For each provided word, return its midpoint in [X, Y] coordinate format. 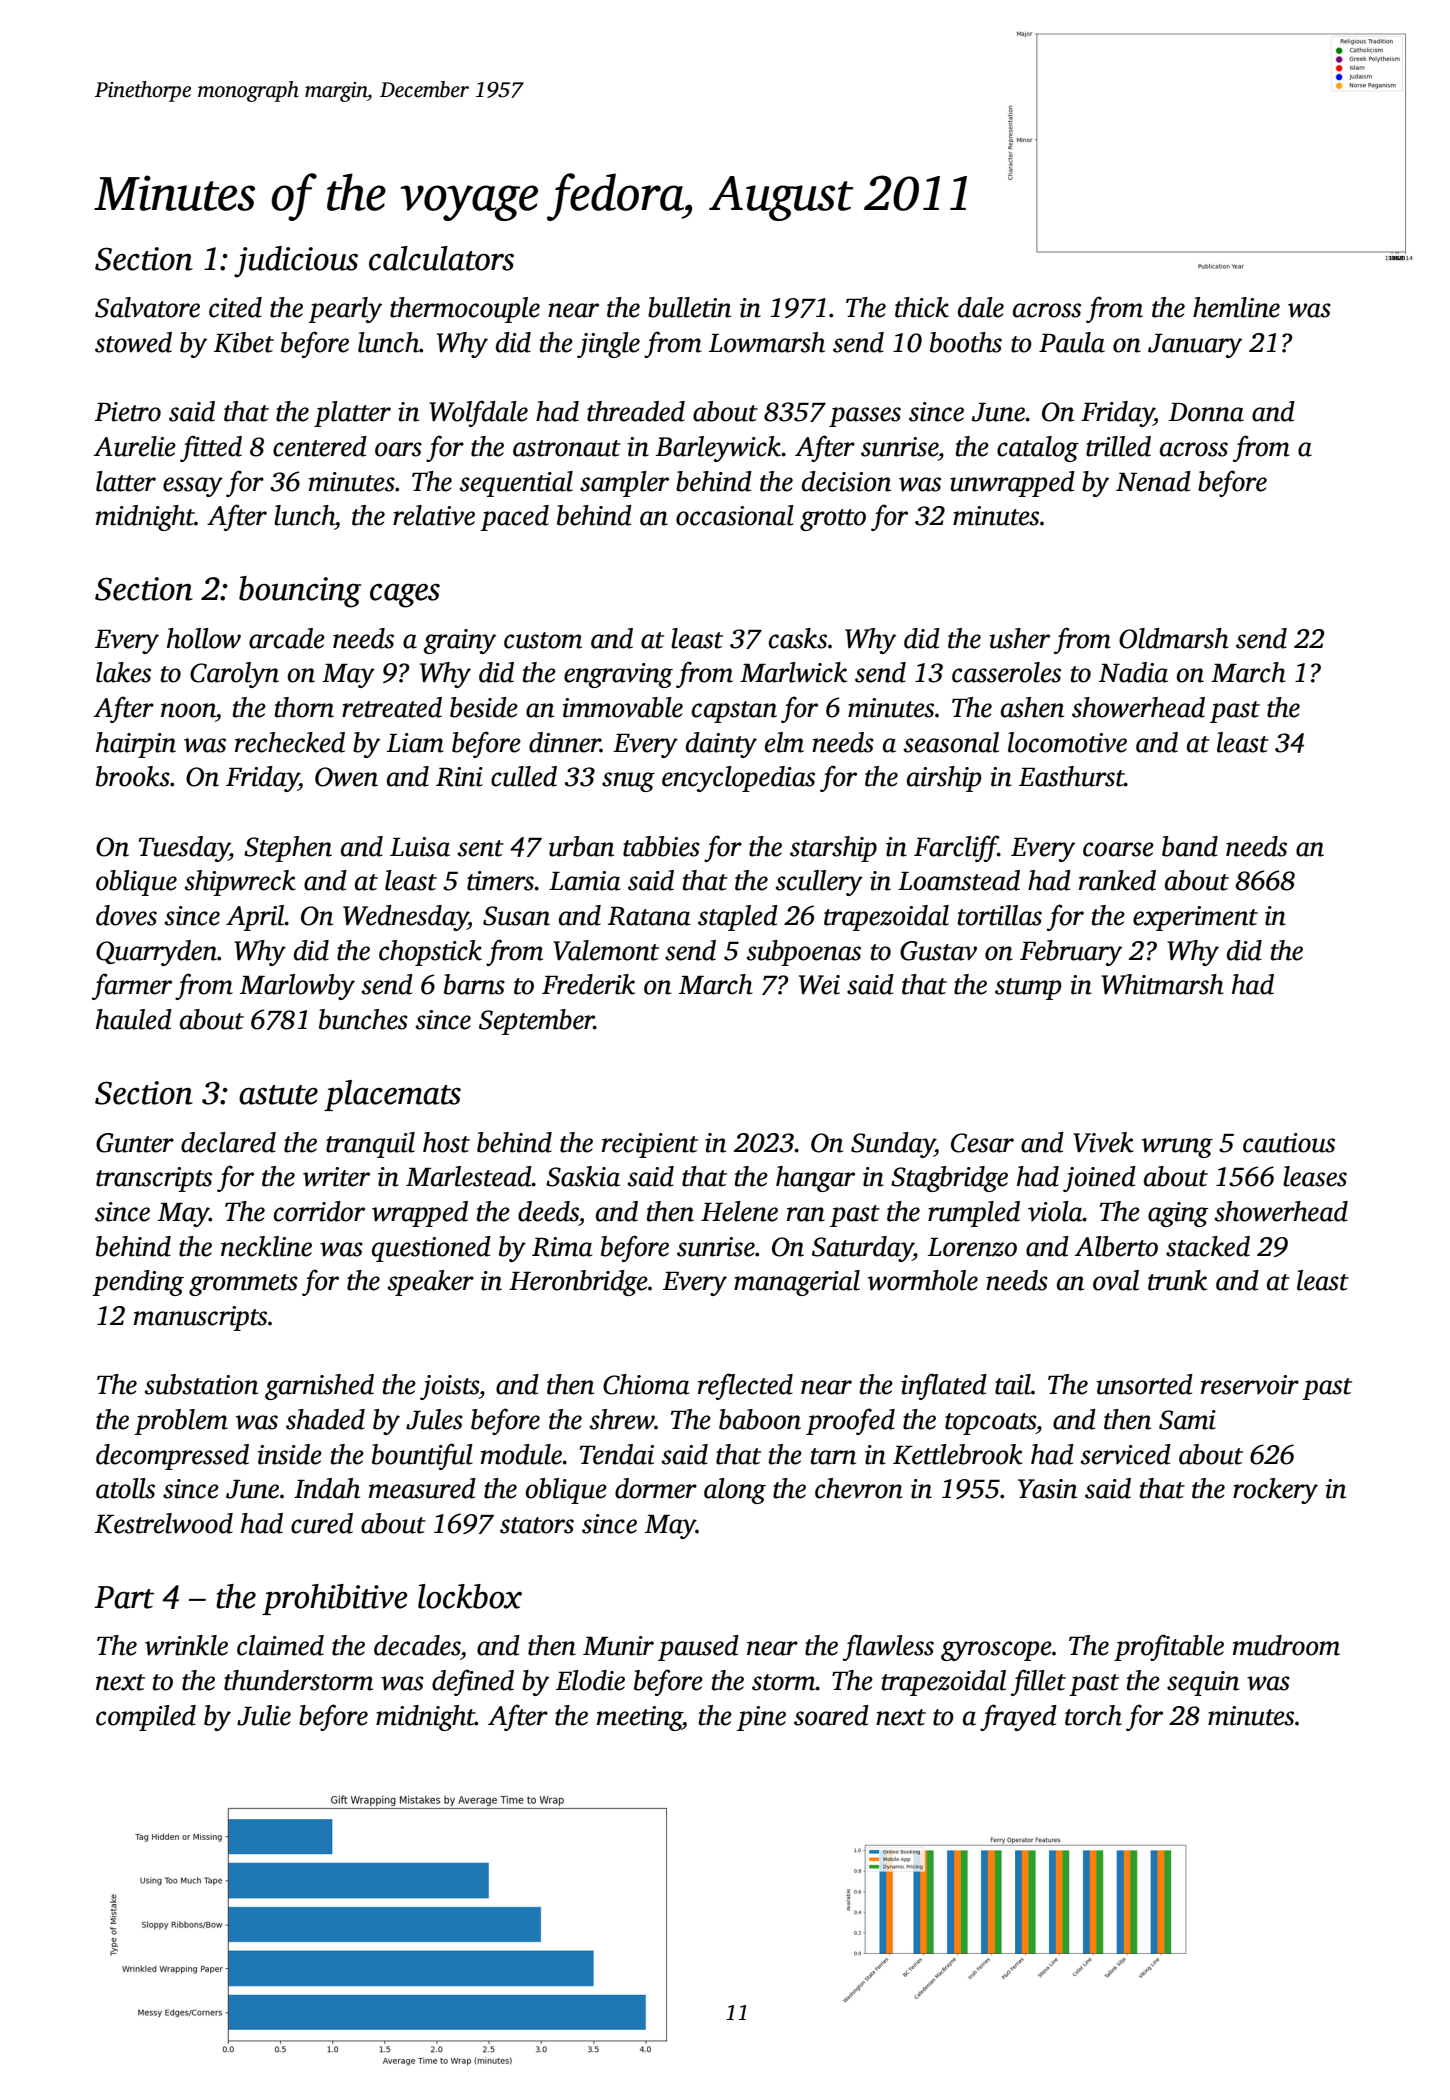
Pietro [128, 412]
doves [126, 915]
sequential [516, 484]
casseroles [1006, 672]
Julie [264, 1715]
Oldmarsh [1174, 638]
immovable [623, 707]
